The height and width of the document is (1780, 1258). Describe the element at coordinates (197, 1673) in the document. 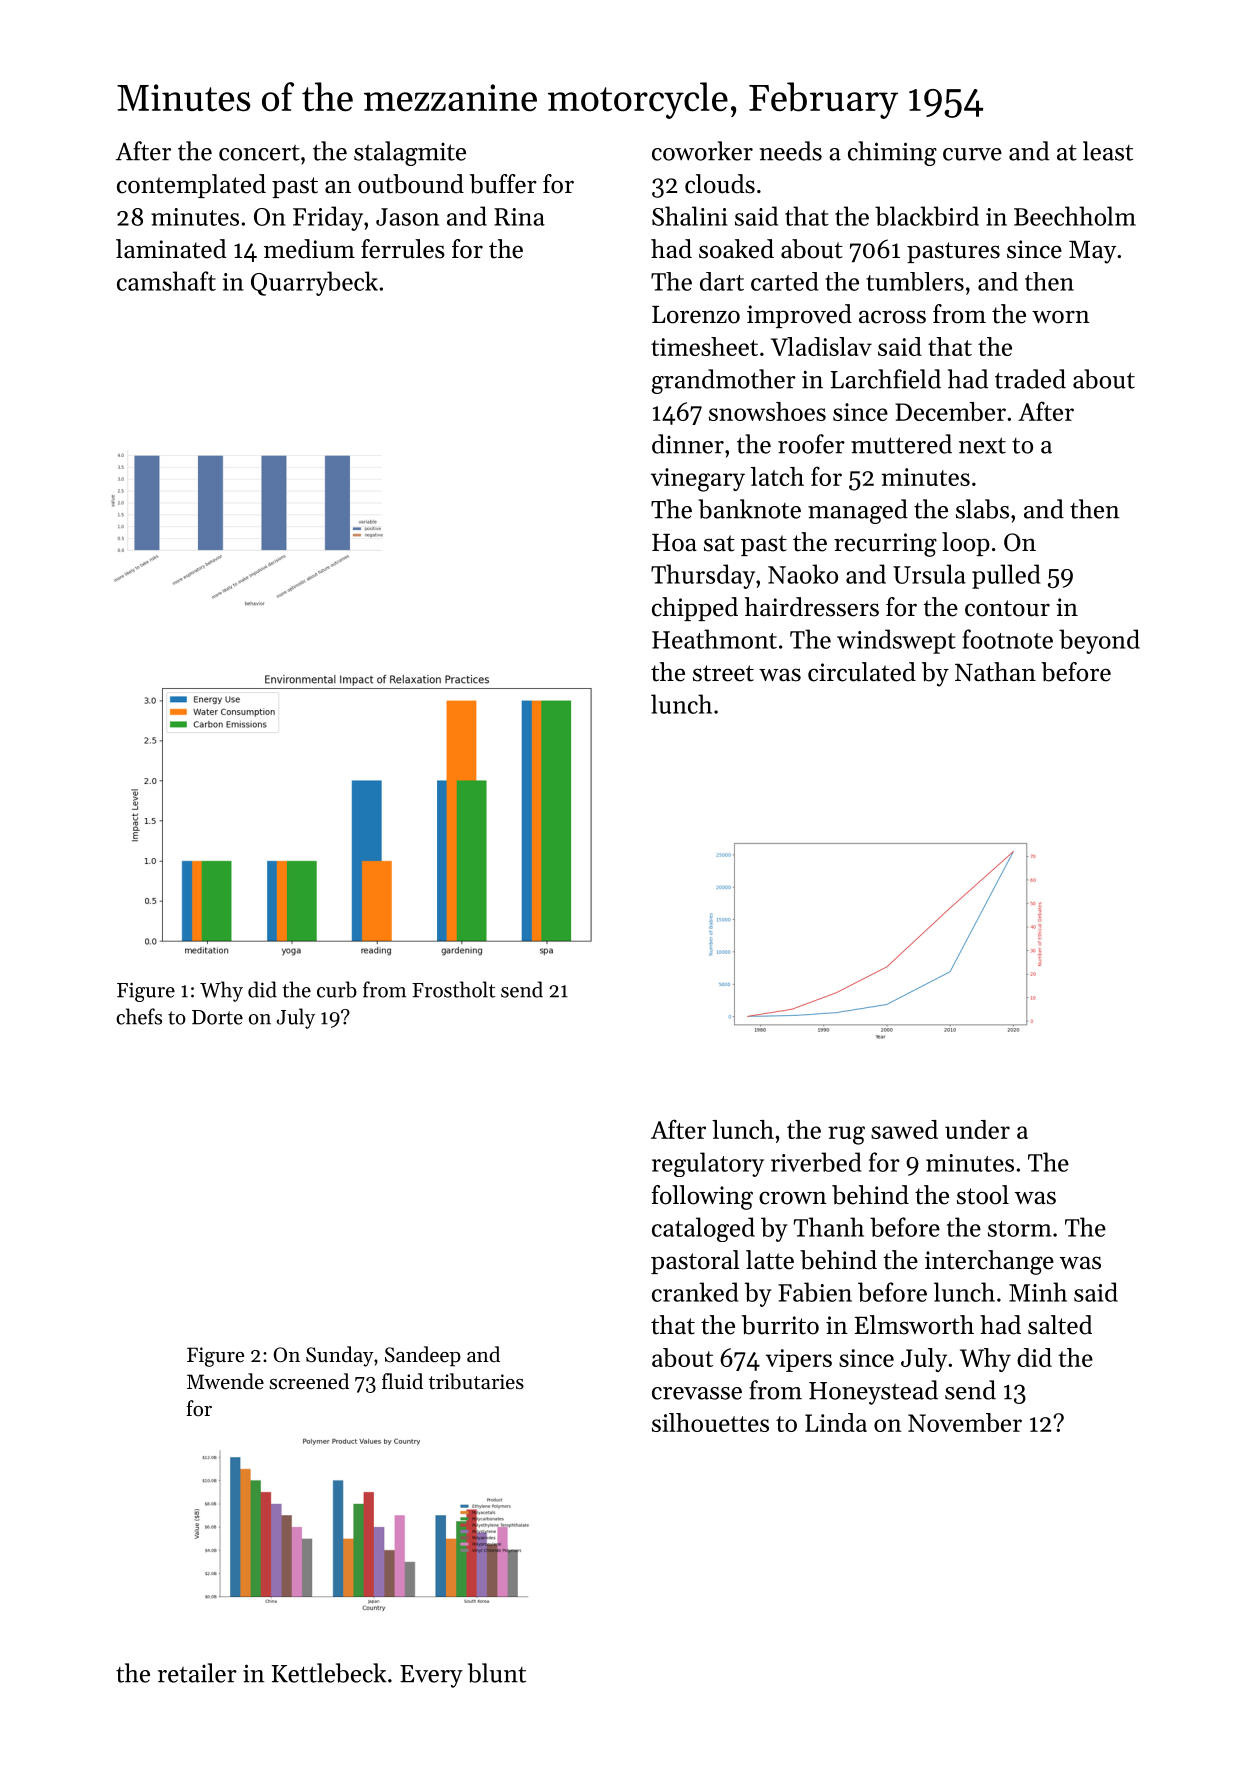

I see `retailer` at that location.
